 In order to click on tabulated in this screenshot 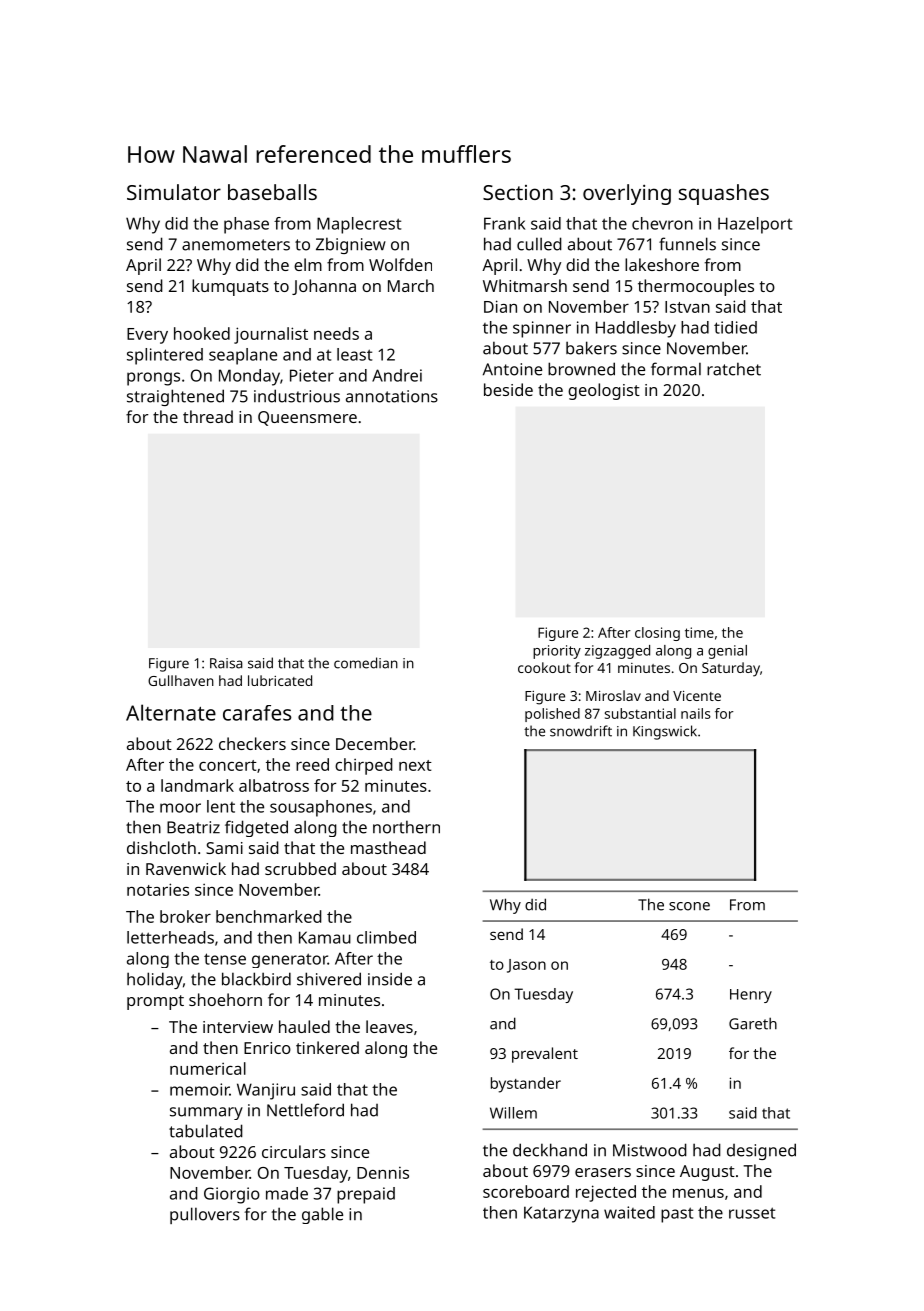, I will do `click(206, 1131)`.
